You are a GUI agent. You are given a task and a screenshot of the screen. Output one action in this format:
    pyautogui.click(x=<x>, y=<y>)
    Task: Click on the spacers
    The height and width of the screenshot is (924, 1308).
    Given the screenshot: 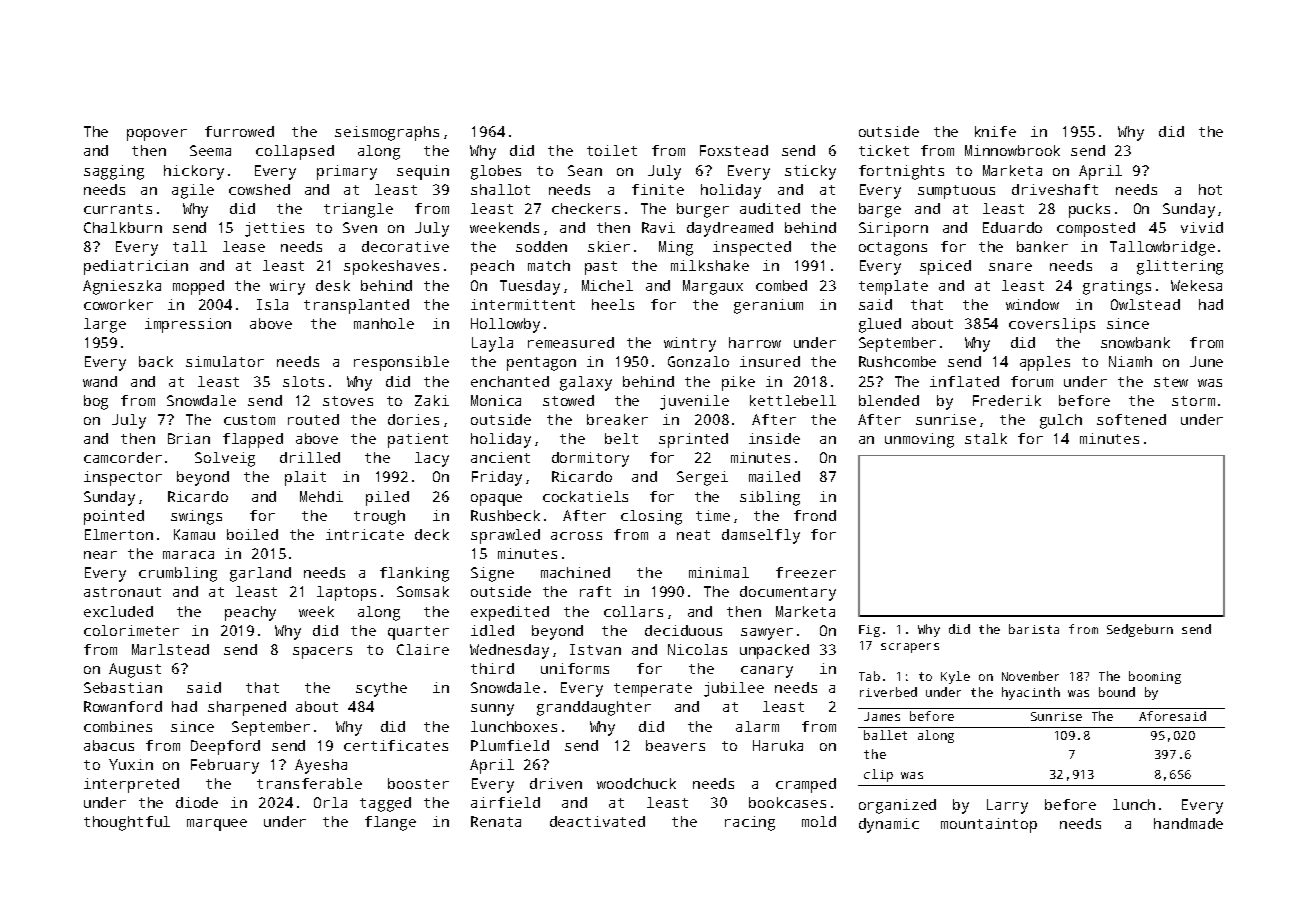 What is the action you would take?
    pyautogui.click(x=322, y=653)
